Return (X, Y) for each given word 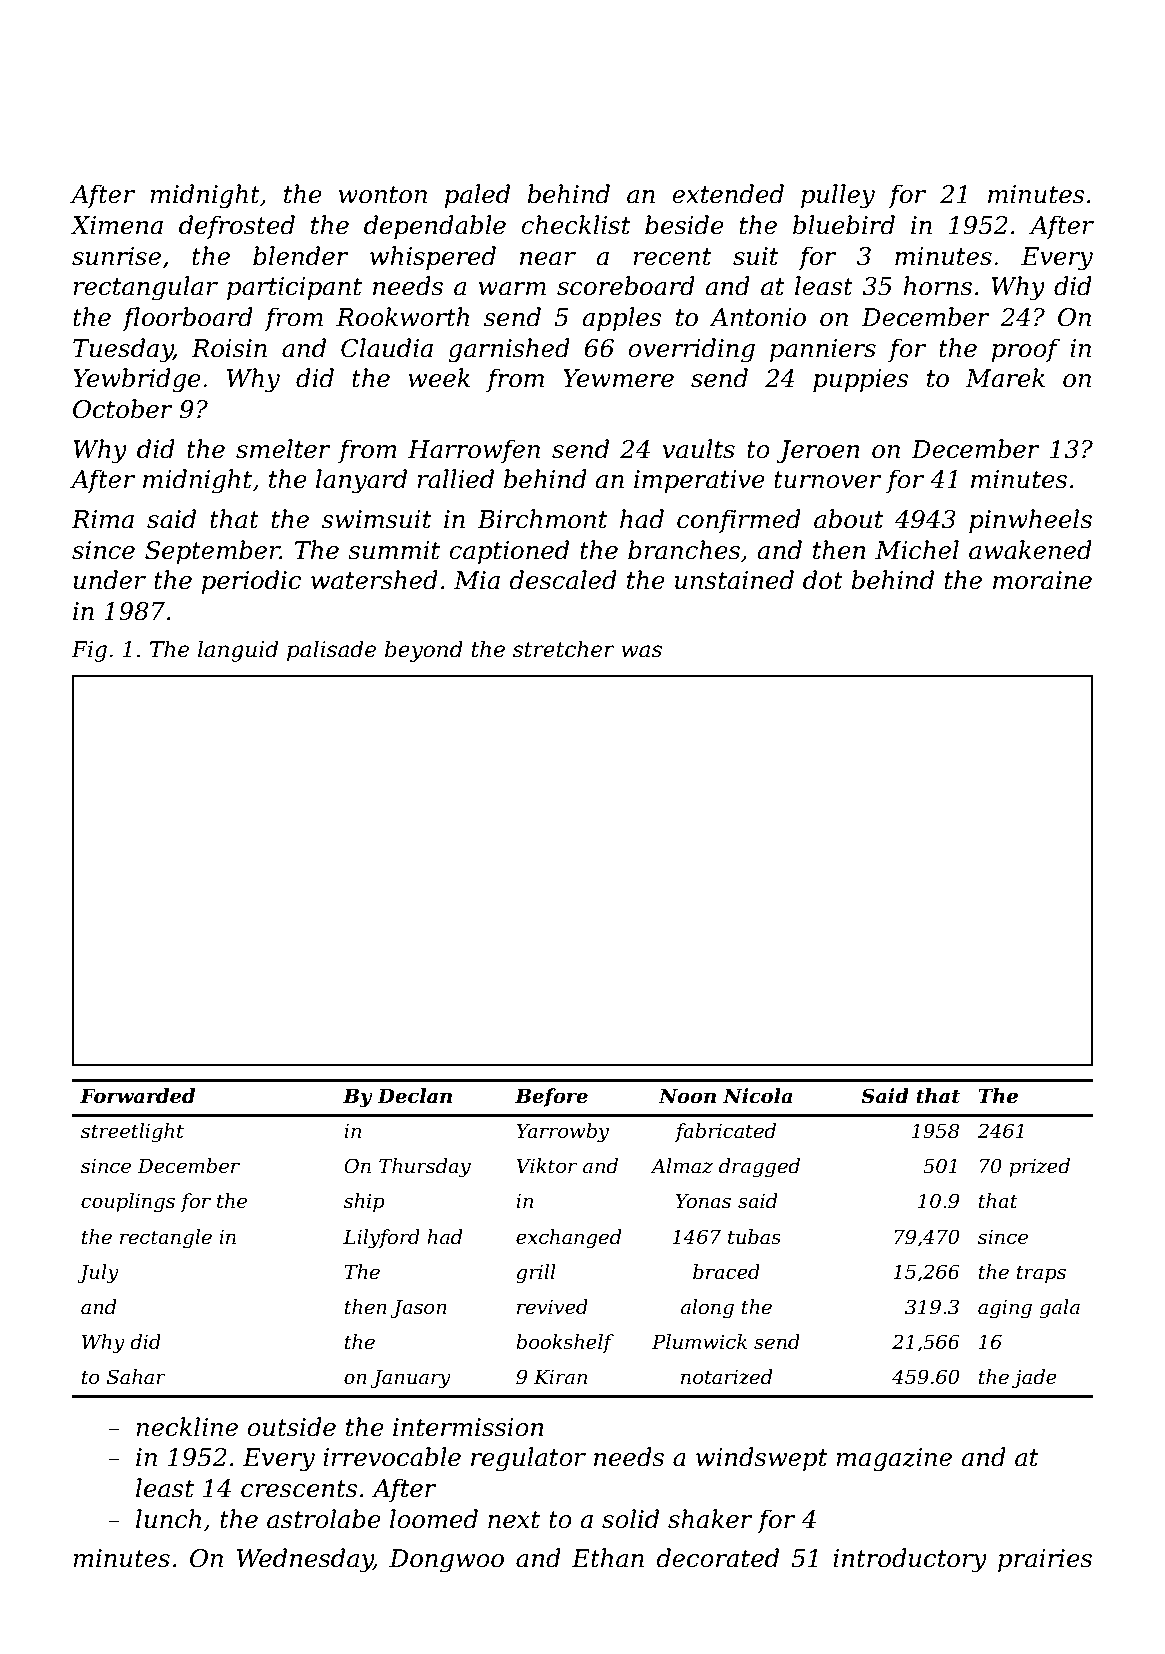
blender (301, 256)
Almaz (681, 1166)
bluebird (844, 225)
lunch (168, 1519)
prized (1039, 1167)
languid (238, 651)
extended (728, 194)
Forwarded (137, 1096)
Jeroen (817, 451)
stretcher (564, 649)
